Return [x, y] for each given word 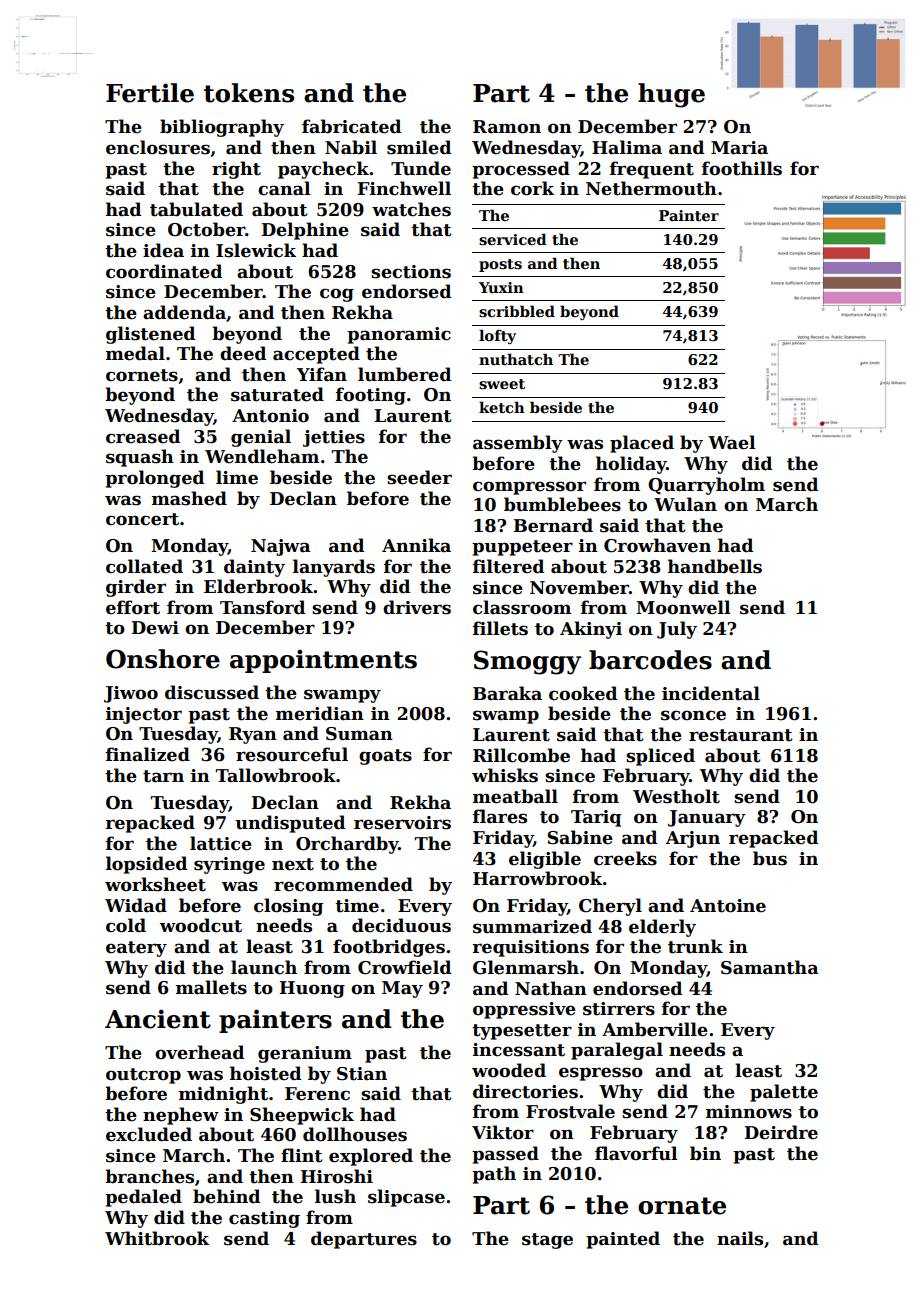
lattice [221, 843]
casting [264, 1219]
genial [261, 438]
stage [547, 1241]
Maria [739, 148]
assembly [518, 444]
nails [740, 1238]
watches [411, 209]
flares [500, 816]
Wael [732, 442]
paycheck [323, 170]
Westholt [676, 796]
